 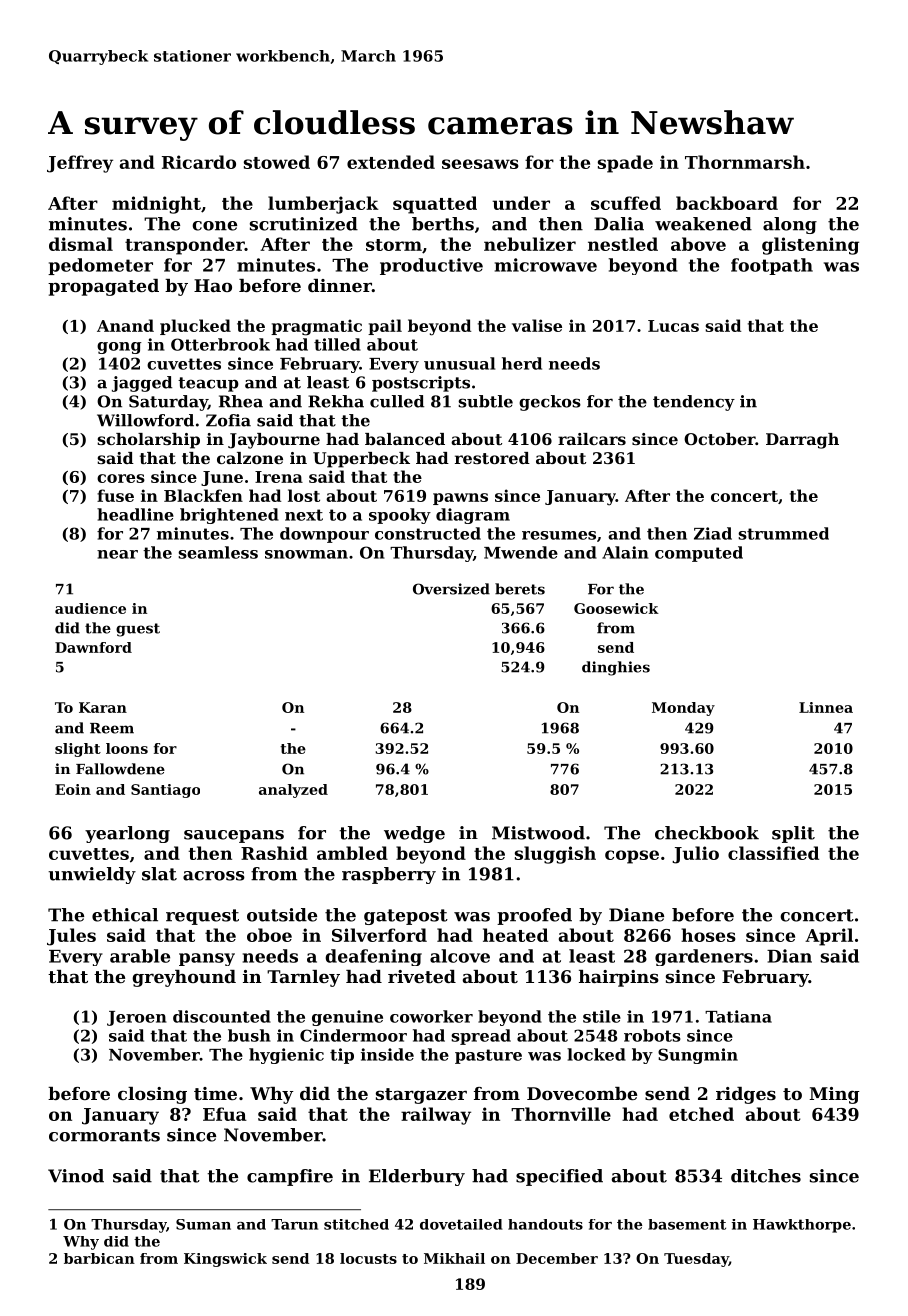 What do you see at coordinates (80, 164) in the image?
I see `Jeffrey` at bounding box center [80, 164].
